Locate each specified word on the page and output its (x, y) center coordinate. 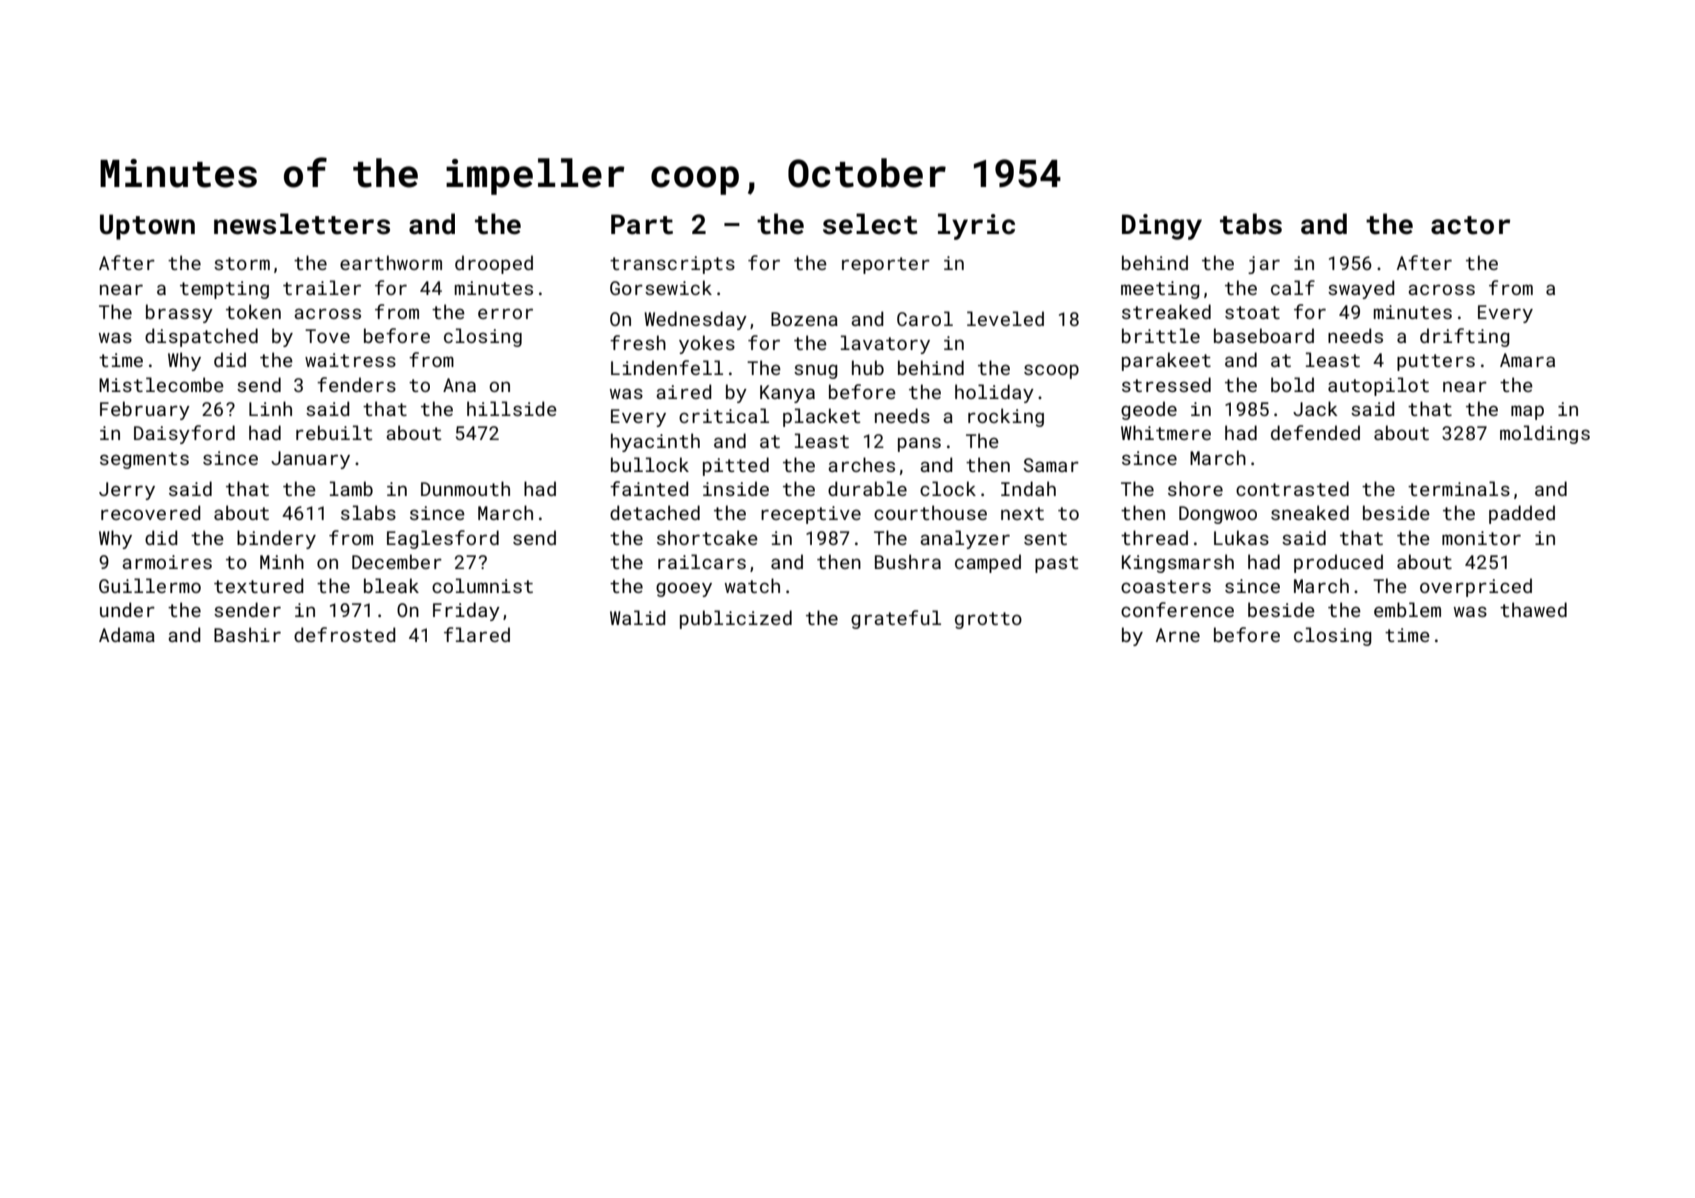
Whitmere (1166, 432)
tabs (1251, 224)
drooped (494, 264)
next (1022, 513)
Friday (466, 611)
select (870, 224)
